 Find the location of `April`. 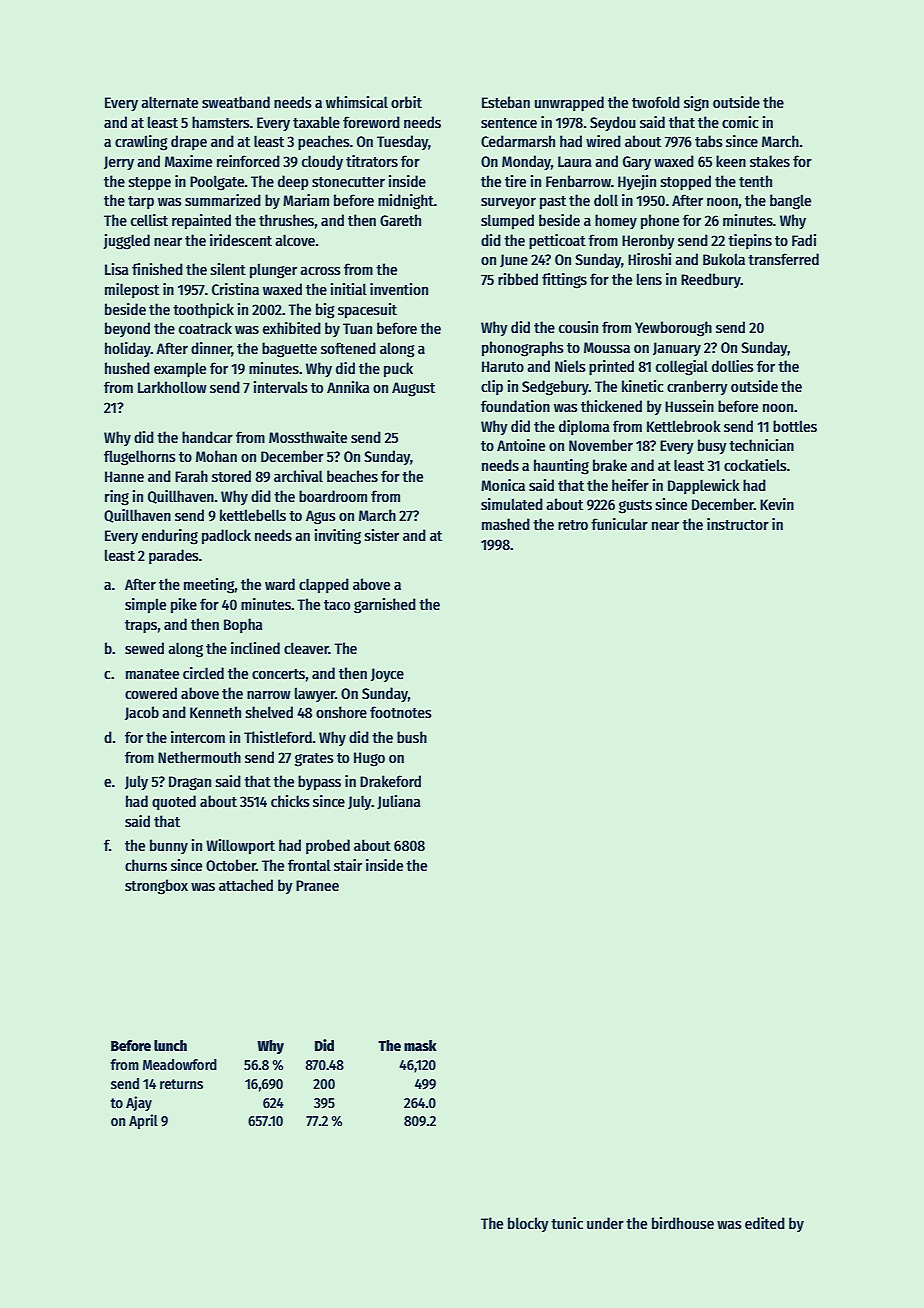

April is located at coordinates (143, 1121).
